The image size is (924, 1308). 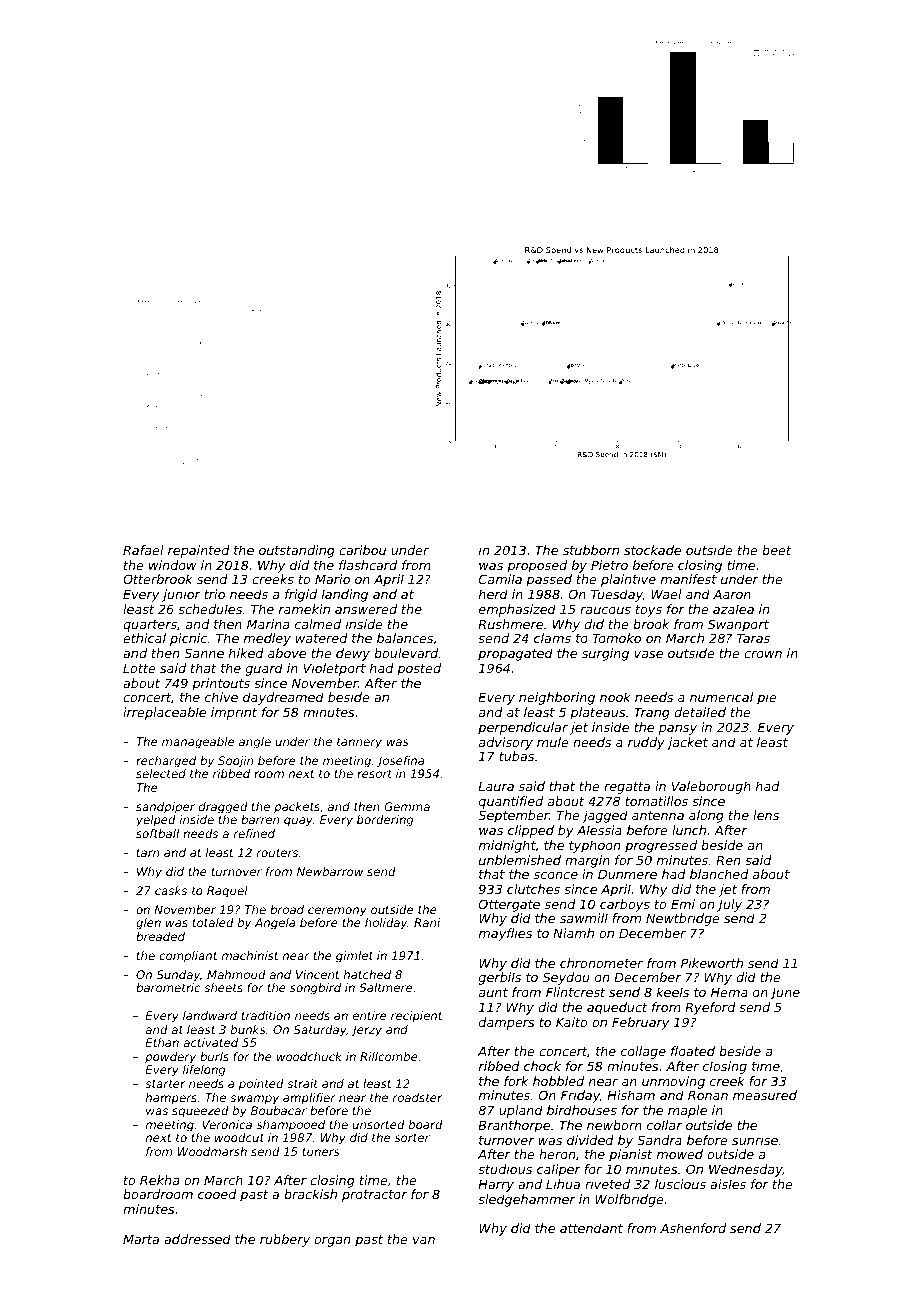 I want to click on Saltmere, so click(x=385, y=987).
